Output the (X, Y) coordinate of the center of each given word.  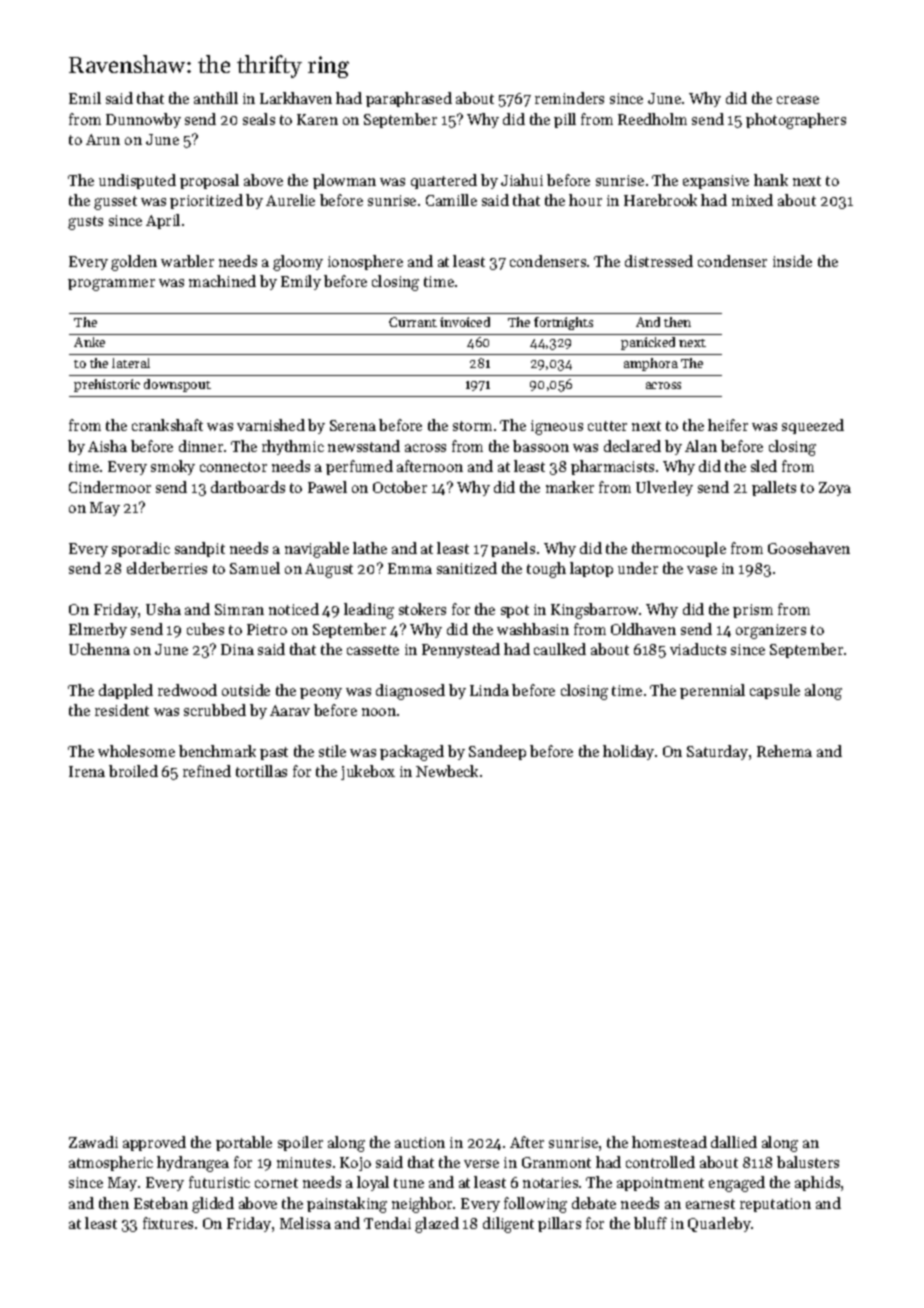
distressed (659, 261)
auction (420, 1142)
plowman (344, 181)
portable (244, 1143)
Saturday (717, 752)
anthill (216, 98)
